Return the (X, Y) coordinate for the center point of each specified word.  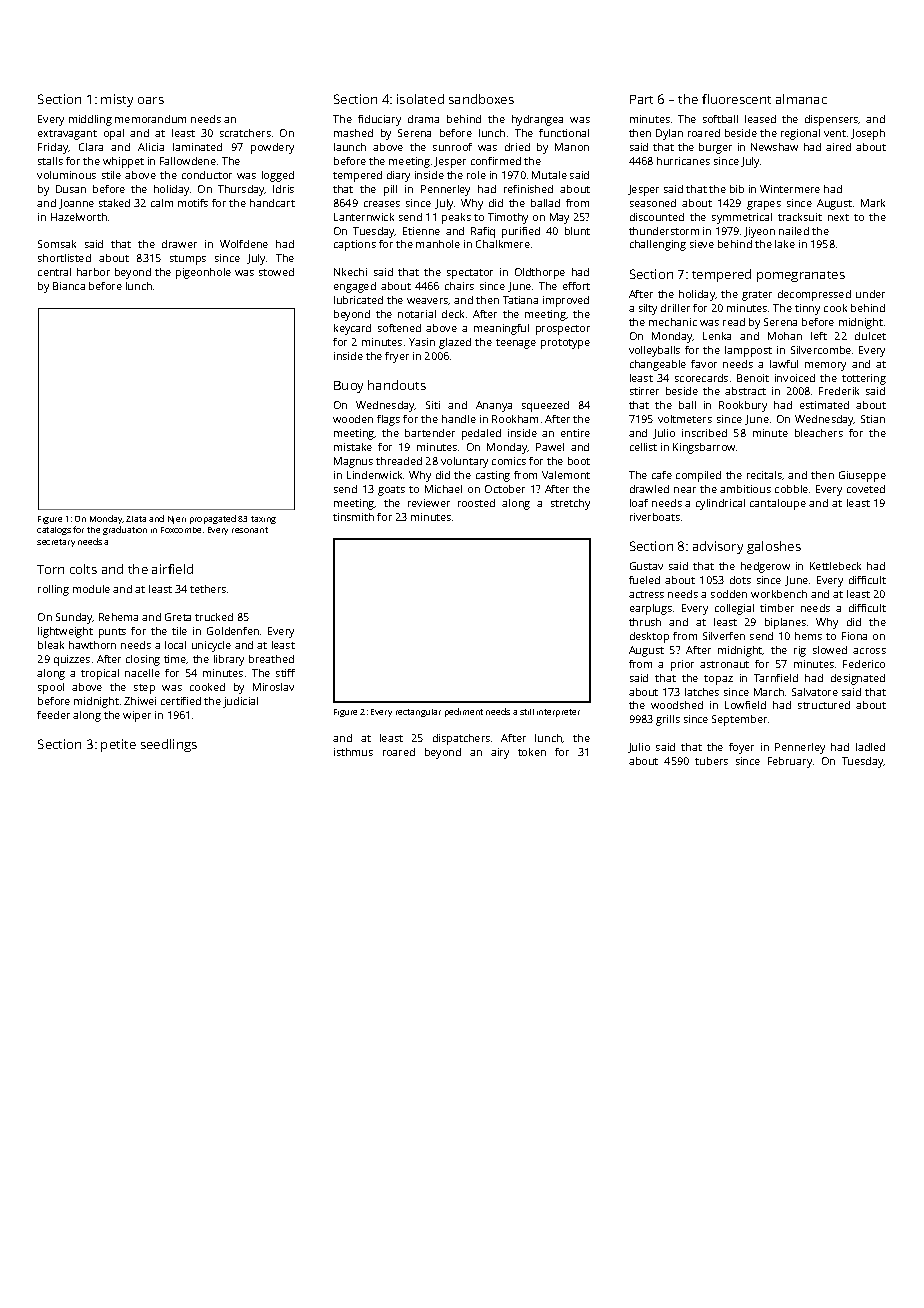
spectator (470, 274)
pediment (464, 712)
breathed (271, 659)
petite (118, 745)
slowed (830, 650)
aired (838, 147)
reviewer (429, 503)
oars (151, 100)
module (91, 589)
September (739, 720)
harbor (93, 272)
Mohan (785, 336)
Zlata (136, 519)
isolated (420, 99)
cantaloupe (778, 504)
